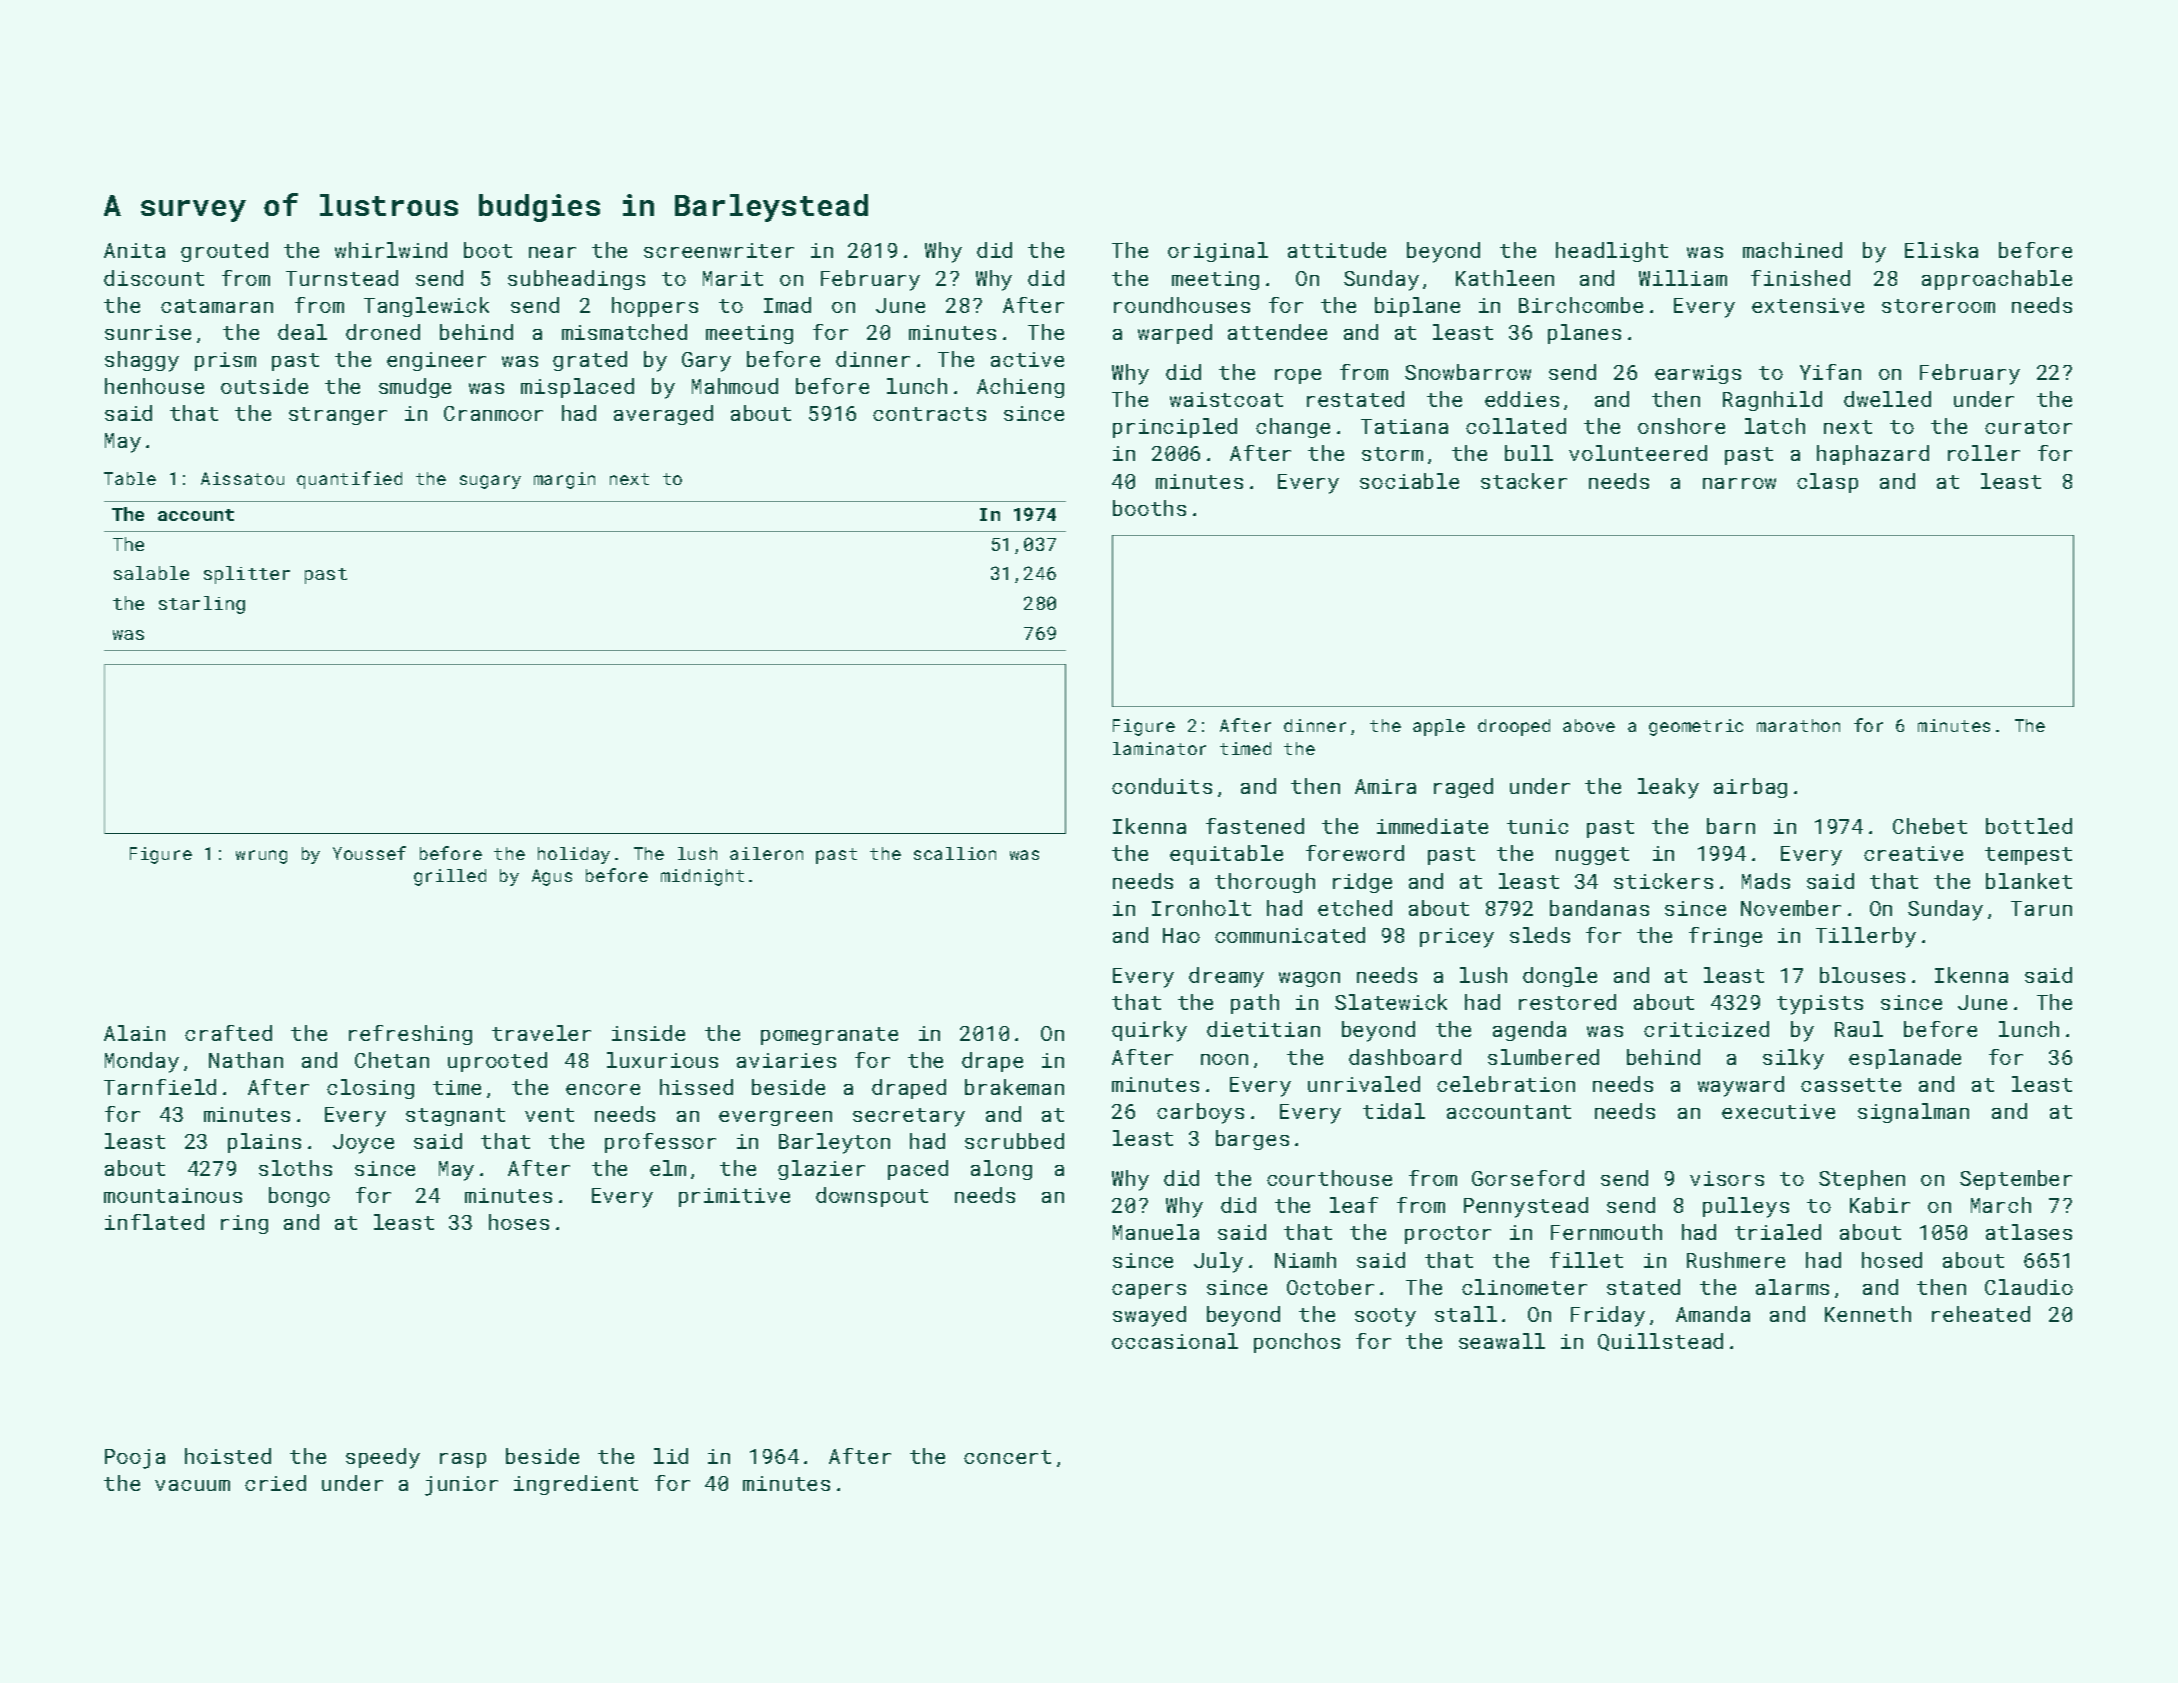  I want to click on Imad, so click(787, 305).
